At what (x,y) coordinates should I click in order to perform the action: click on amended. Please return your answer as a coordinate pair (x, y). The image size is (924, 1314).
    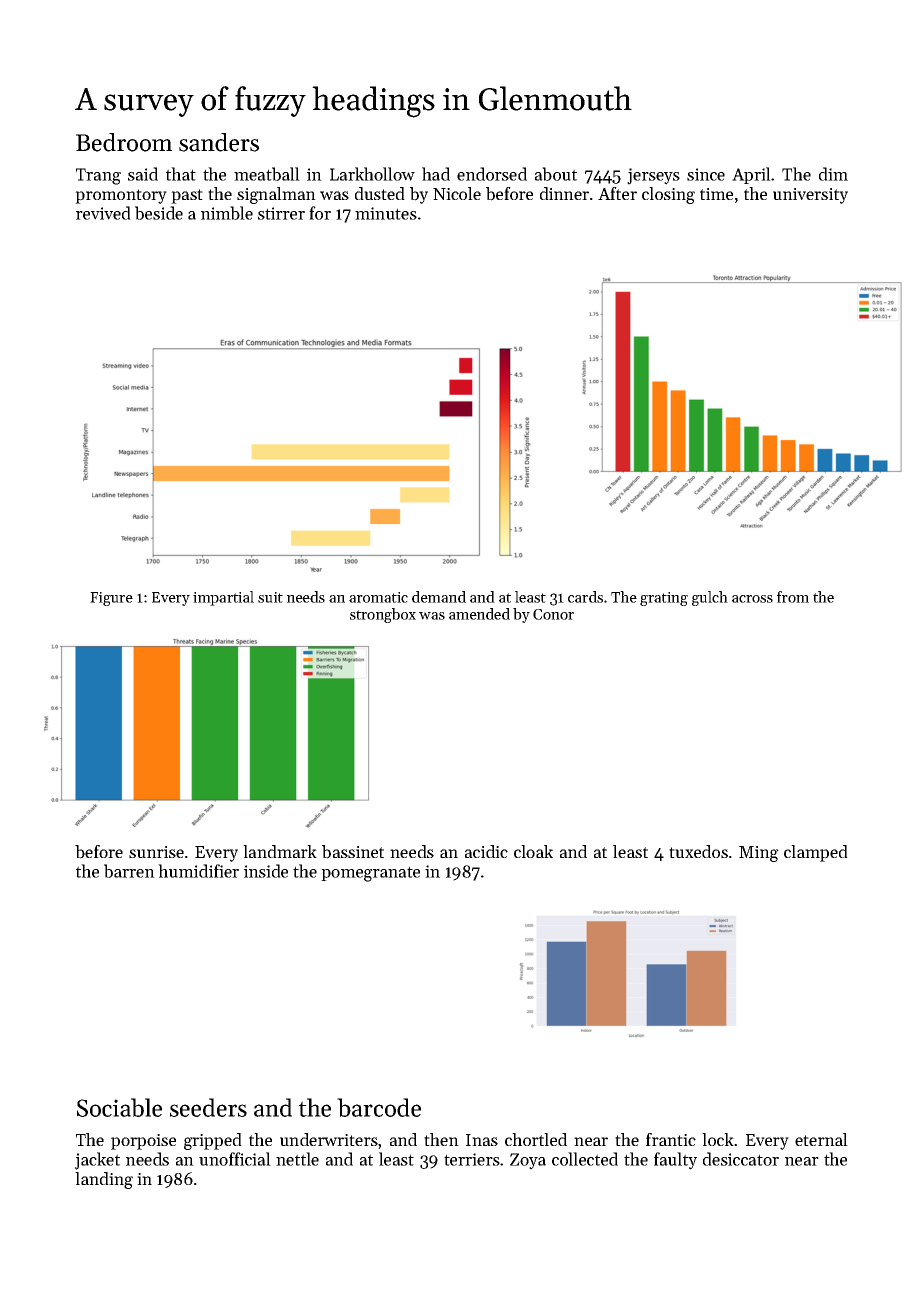
    Looking at the image, I should click on (479, 614).
